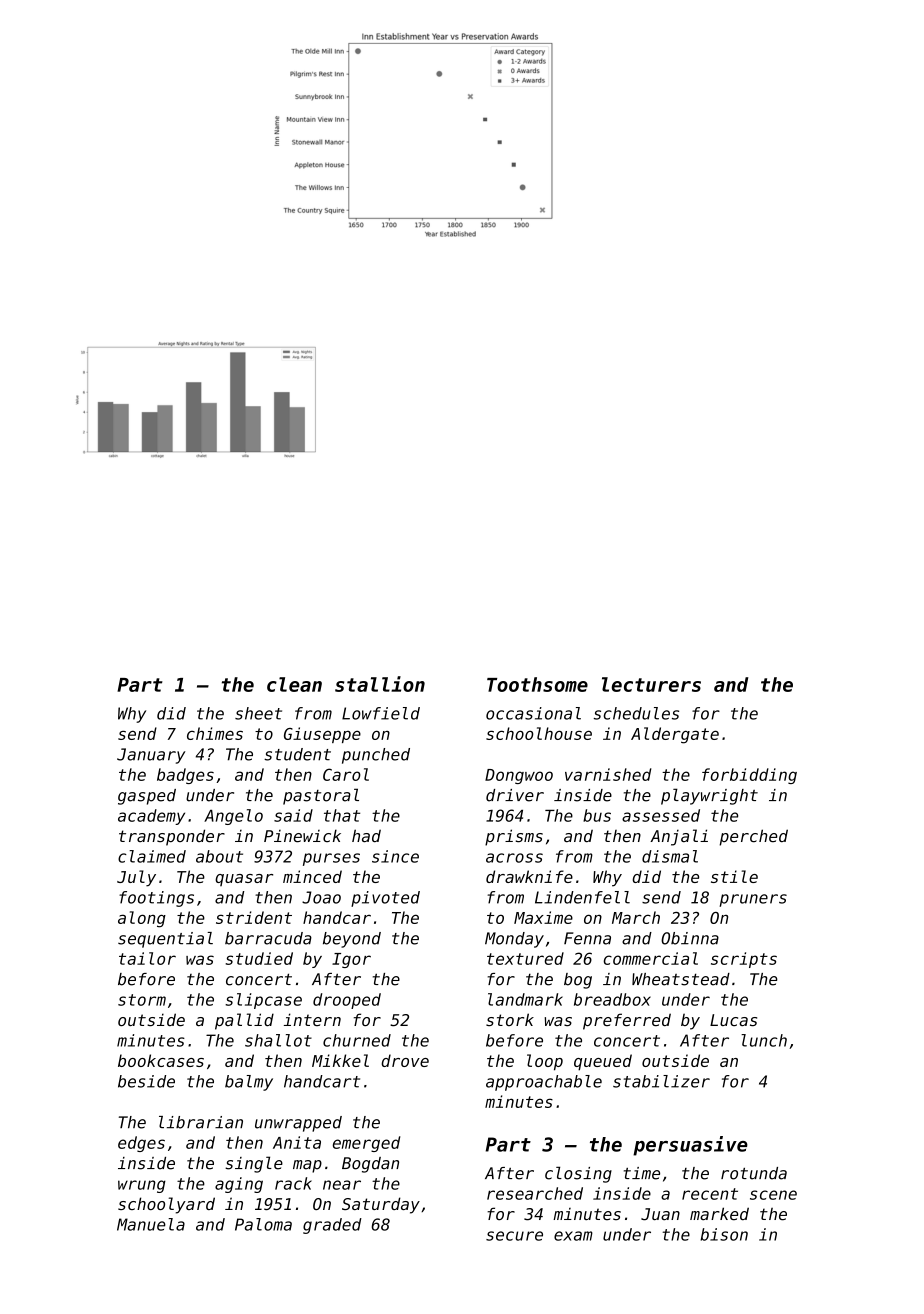 The height and width of the image is (1314, 924). What do you see at coordinates (215, 733) in the image?
I see `chimes` at bounding box center [215, 733].
